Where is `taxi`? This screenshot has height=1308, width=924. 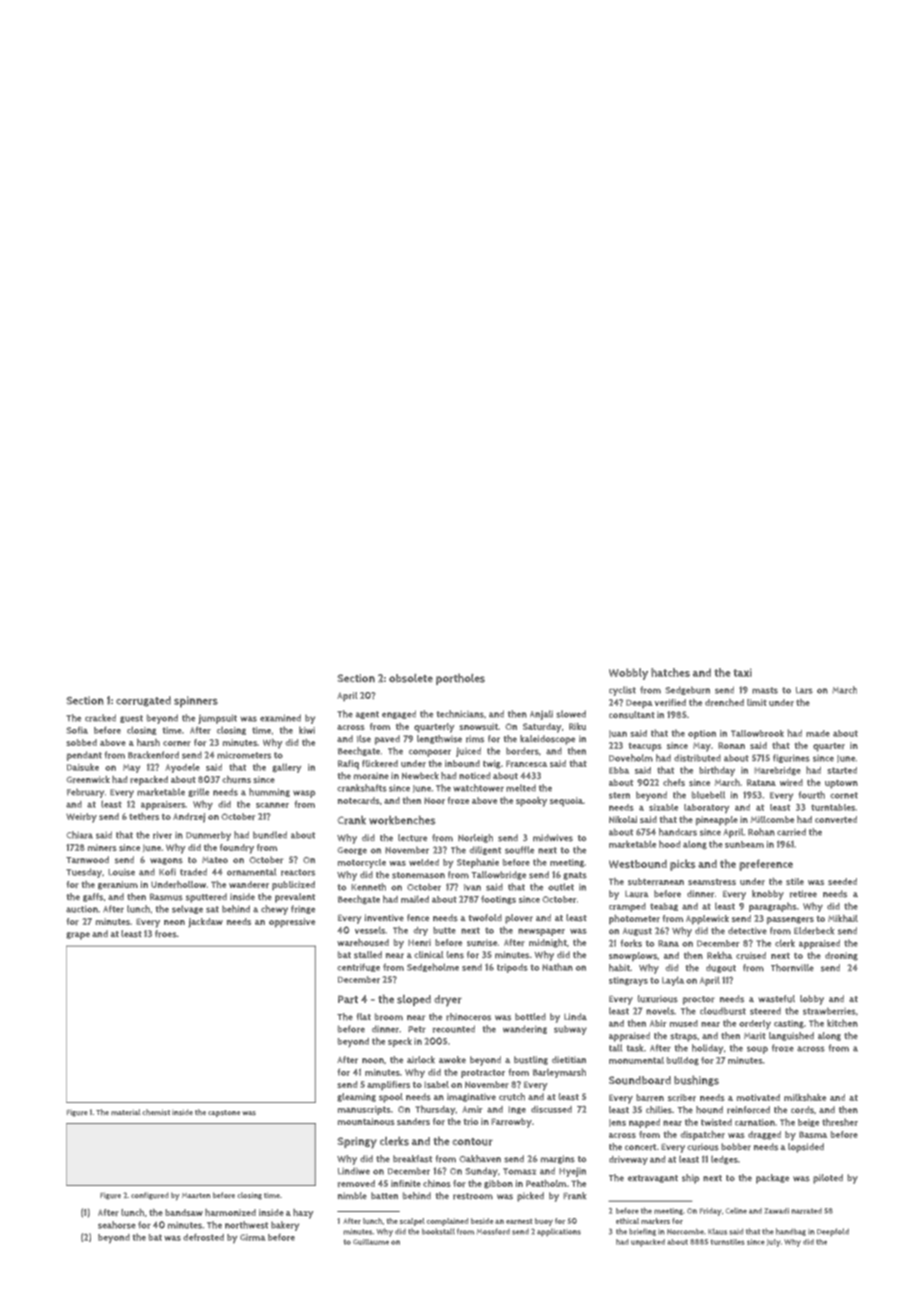 taxi is located at coordinates (742, 672).
